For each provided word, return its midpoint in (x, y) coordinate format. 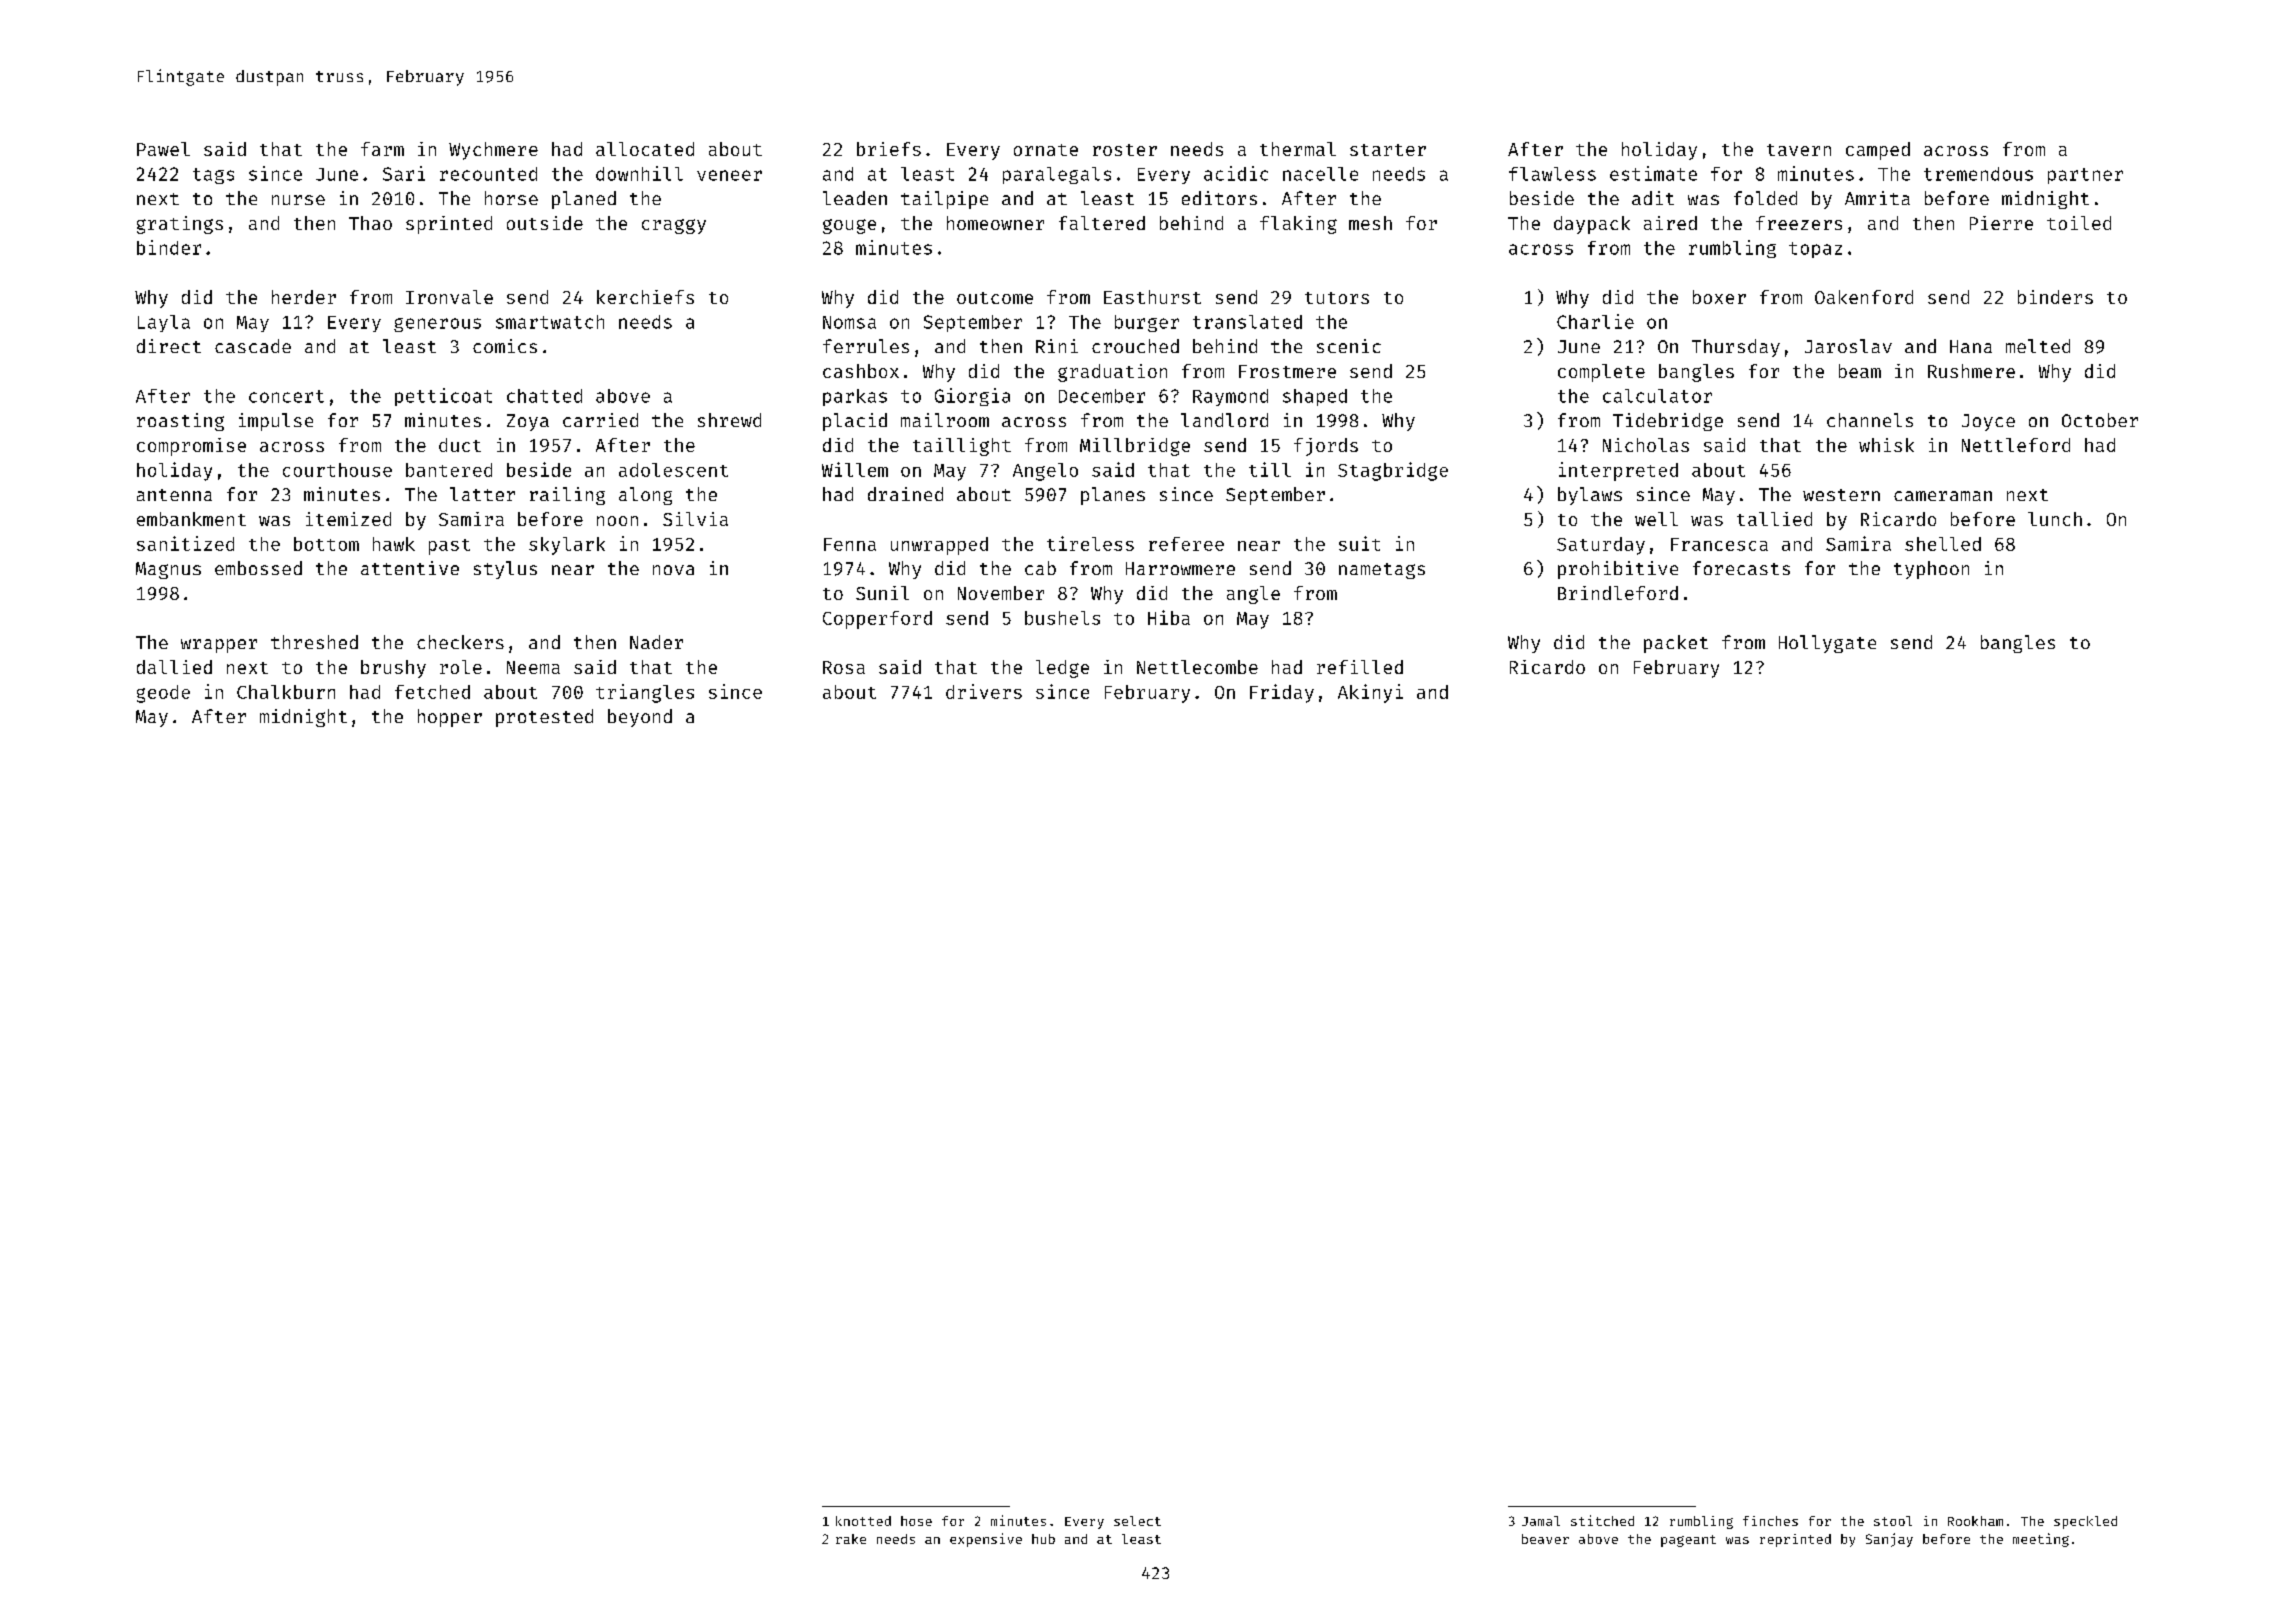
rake (851, 1539)
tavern (1799, 150)
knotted (863, 1521)
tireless (1090, 543)
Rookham (1975, 1521)
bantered (449, 470)
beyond (640, 718)
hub (1043, 1539)
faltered (1102, 223)
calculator (1657, 396)
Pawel (163, 149)
